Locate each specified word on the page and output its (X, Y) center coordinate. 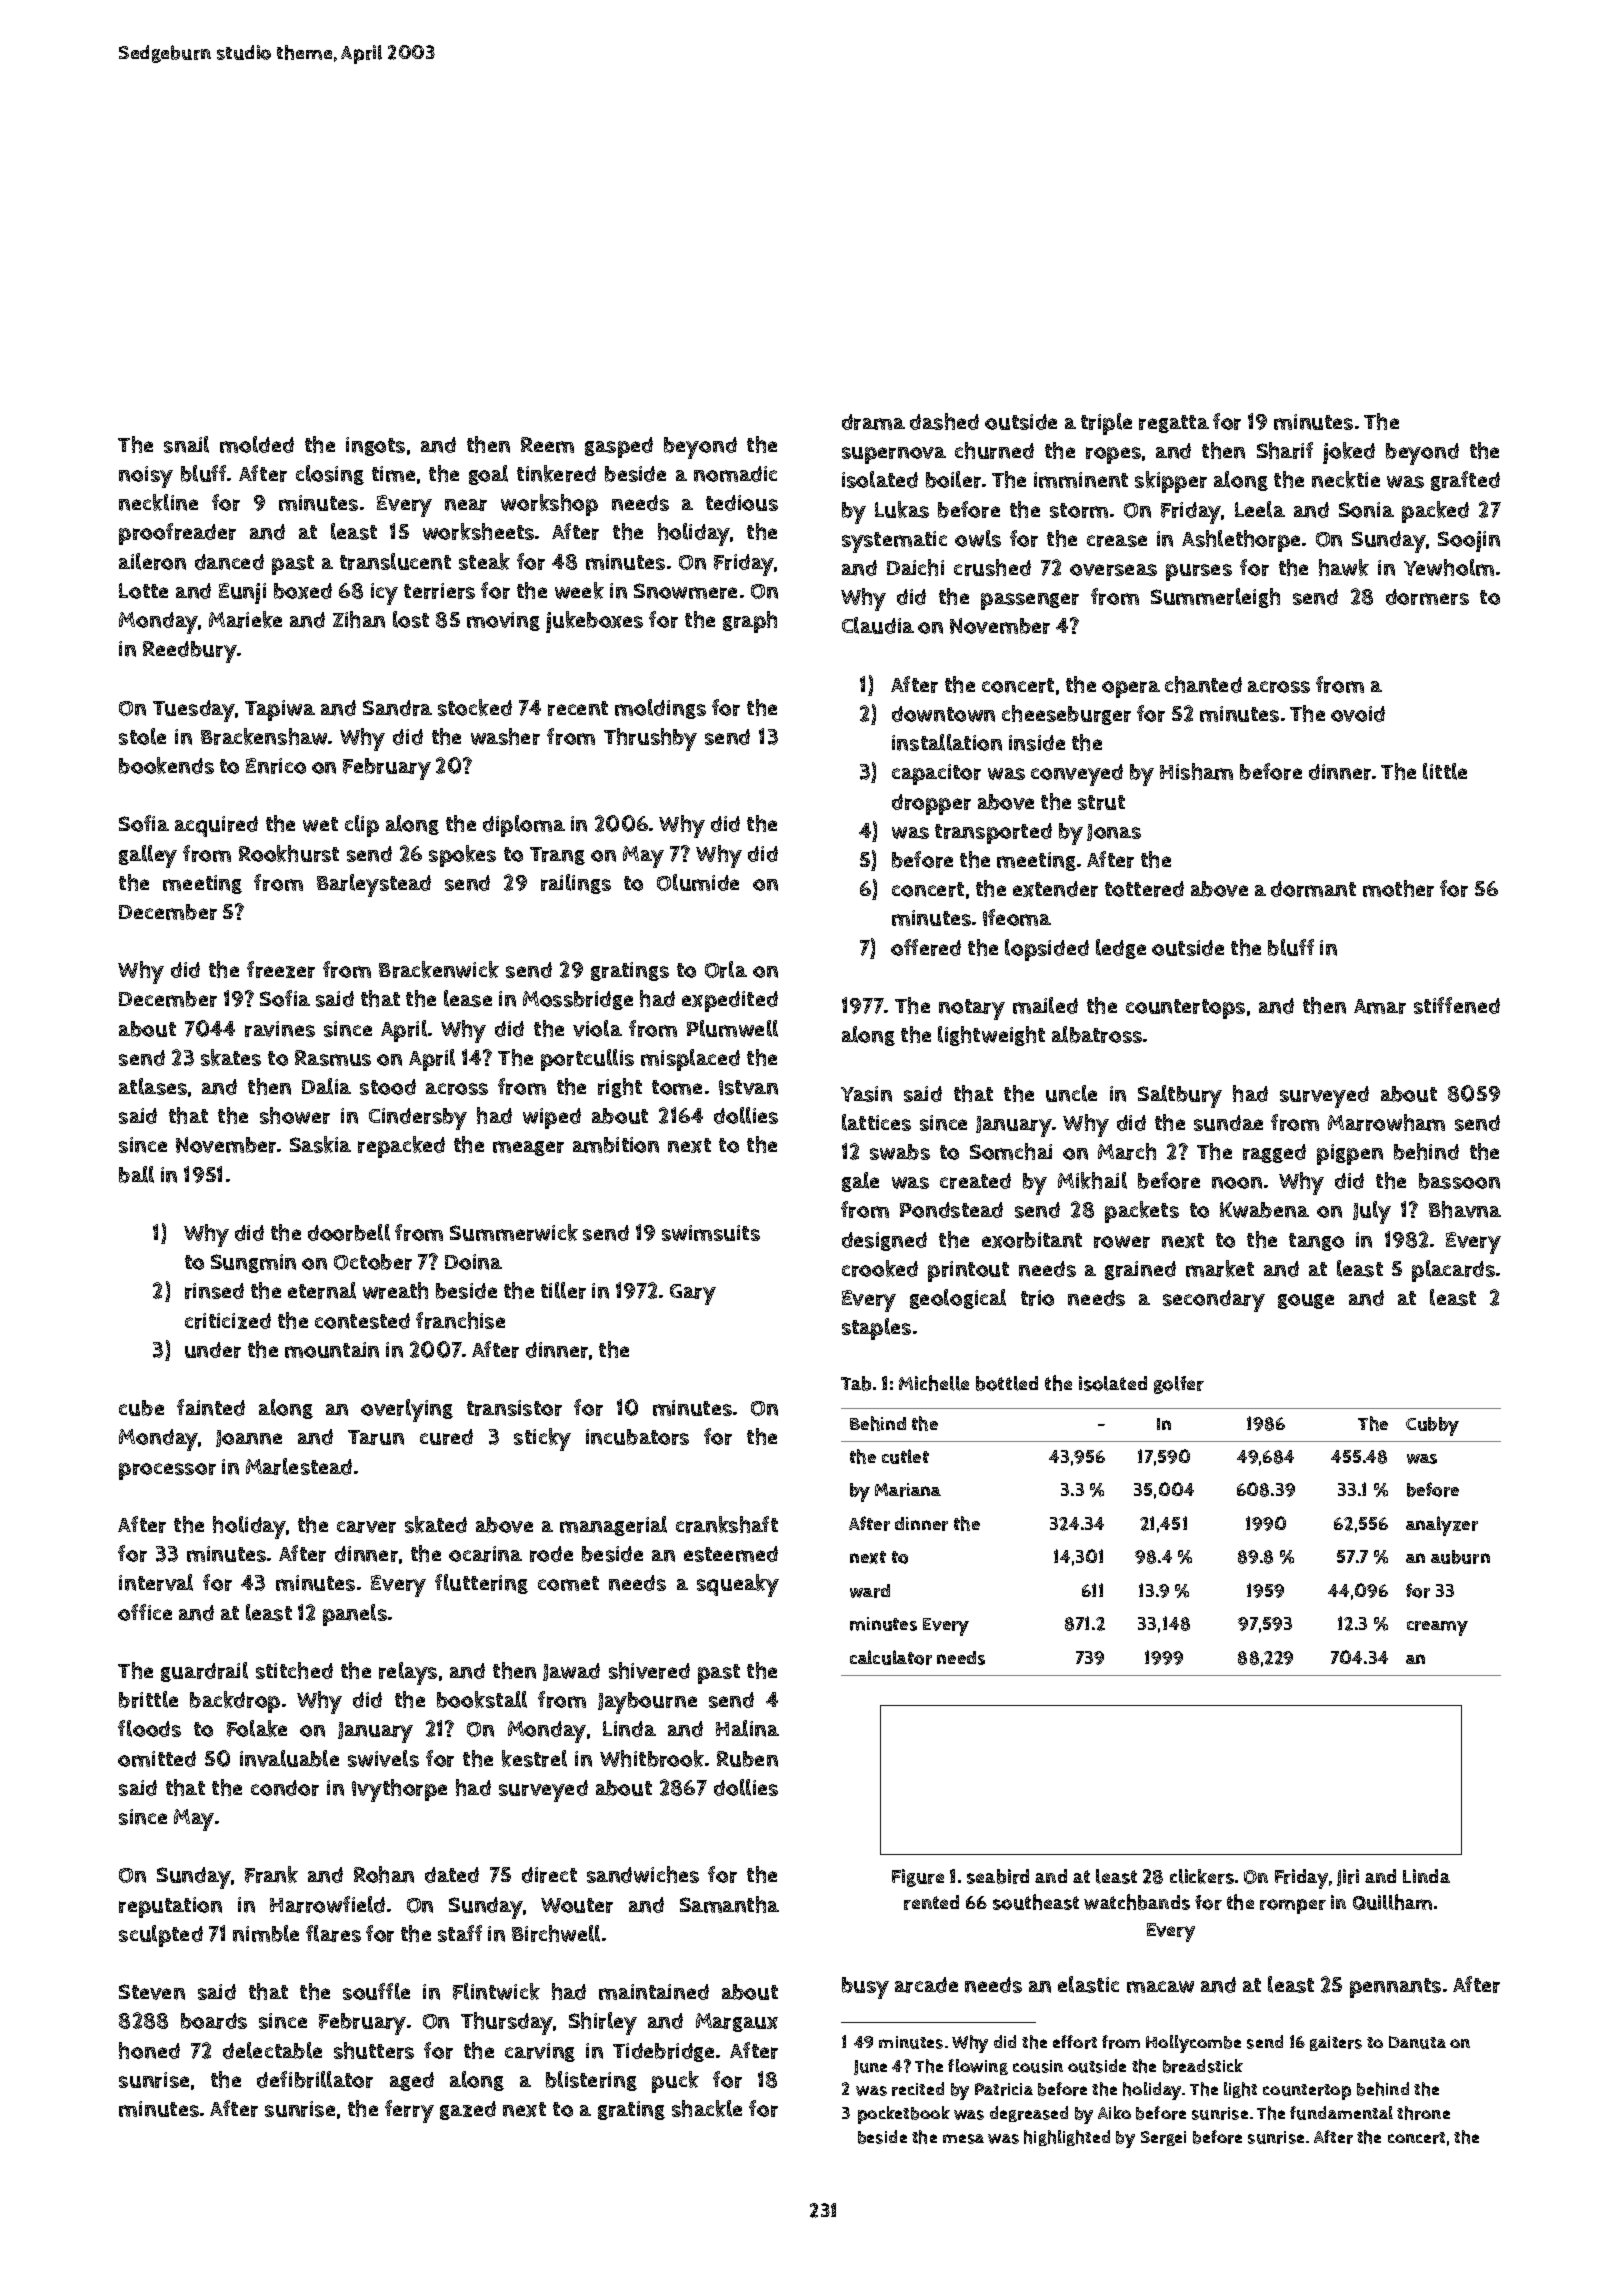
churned (994, 450)
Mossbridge (578, 1000)
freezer (281, 969)
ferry (409, 2111)
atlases (153, 1086)
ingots (375, 446)
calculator (891, 1657)
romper (1293, 1906)
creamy (1437, 1628)
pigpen (1350, 1154)
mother (1398, 888)
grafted (1465, 481)
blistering (591, 2081)
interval (156, 1582)
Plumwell (732, 1028)
